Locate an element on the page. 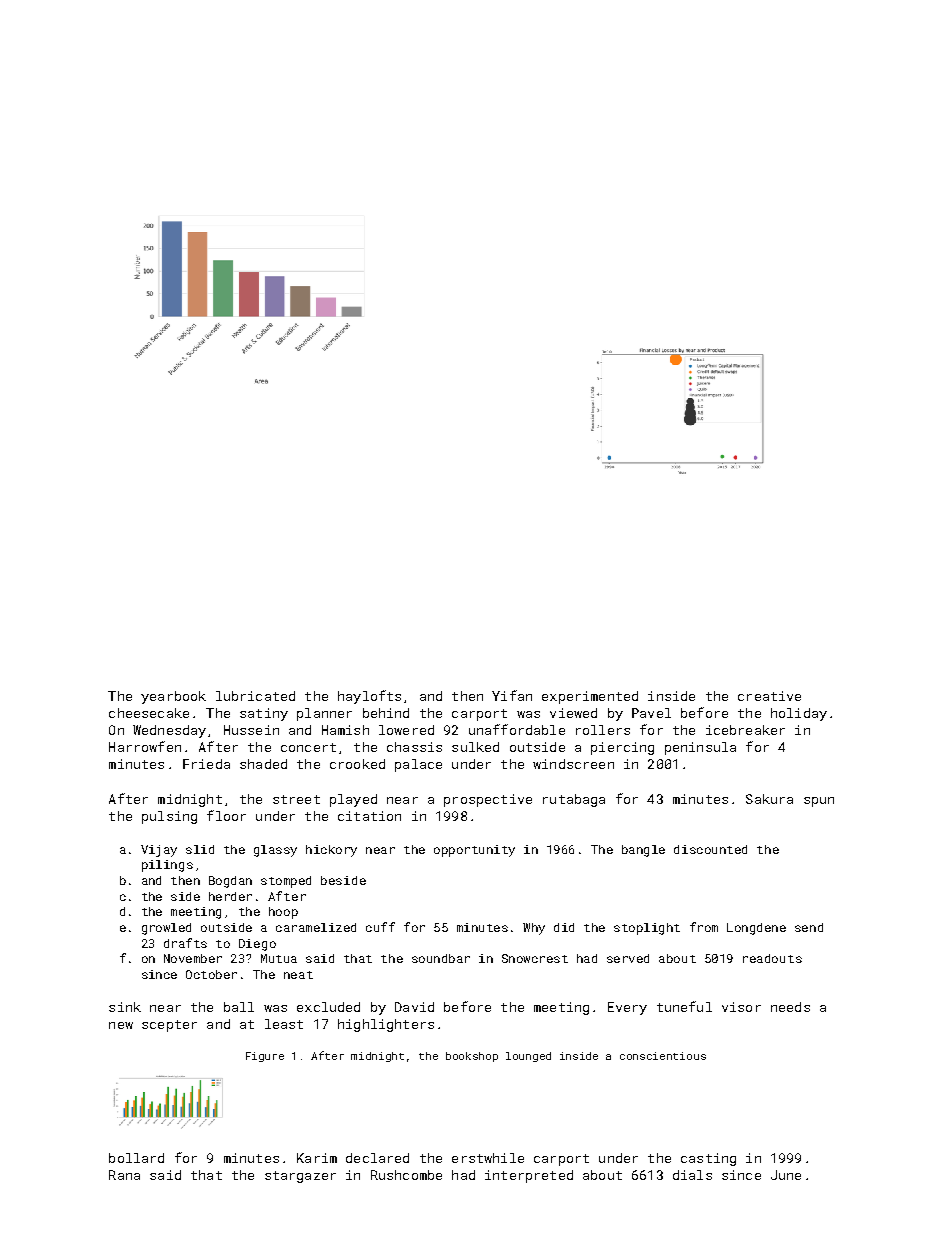 The height and width of the page is (1233, 952). Karim is located at coordinates (317, 1158).
